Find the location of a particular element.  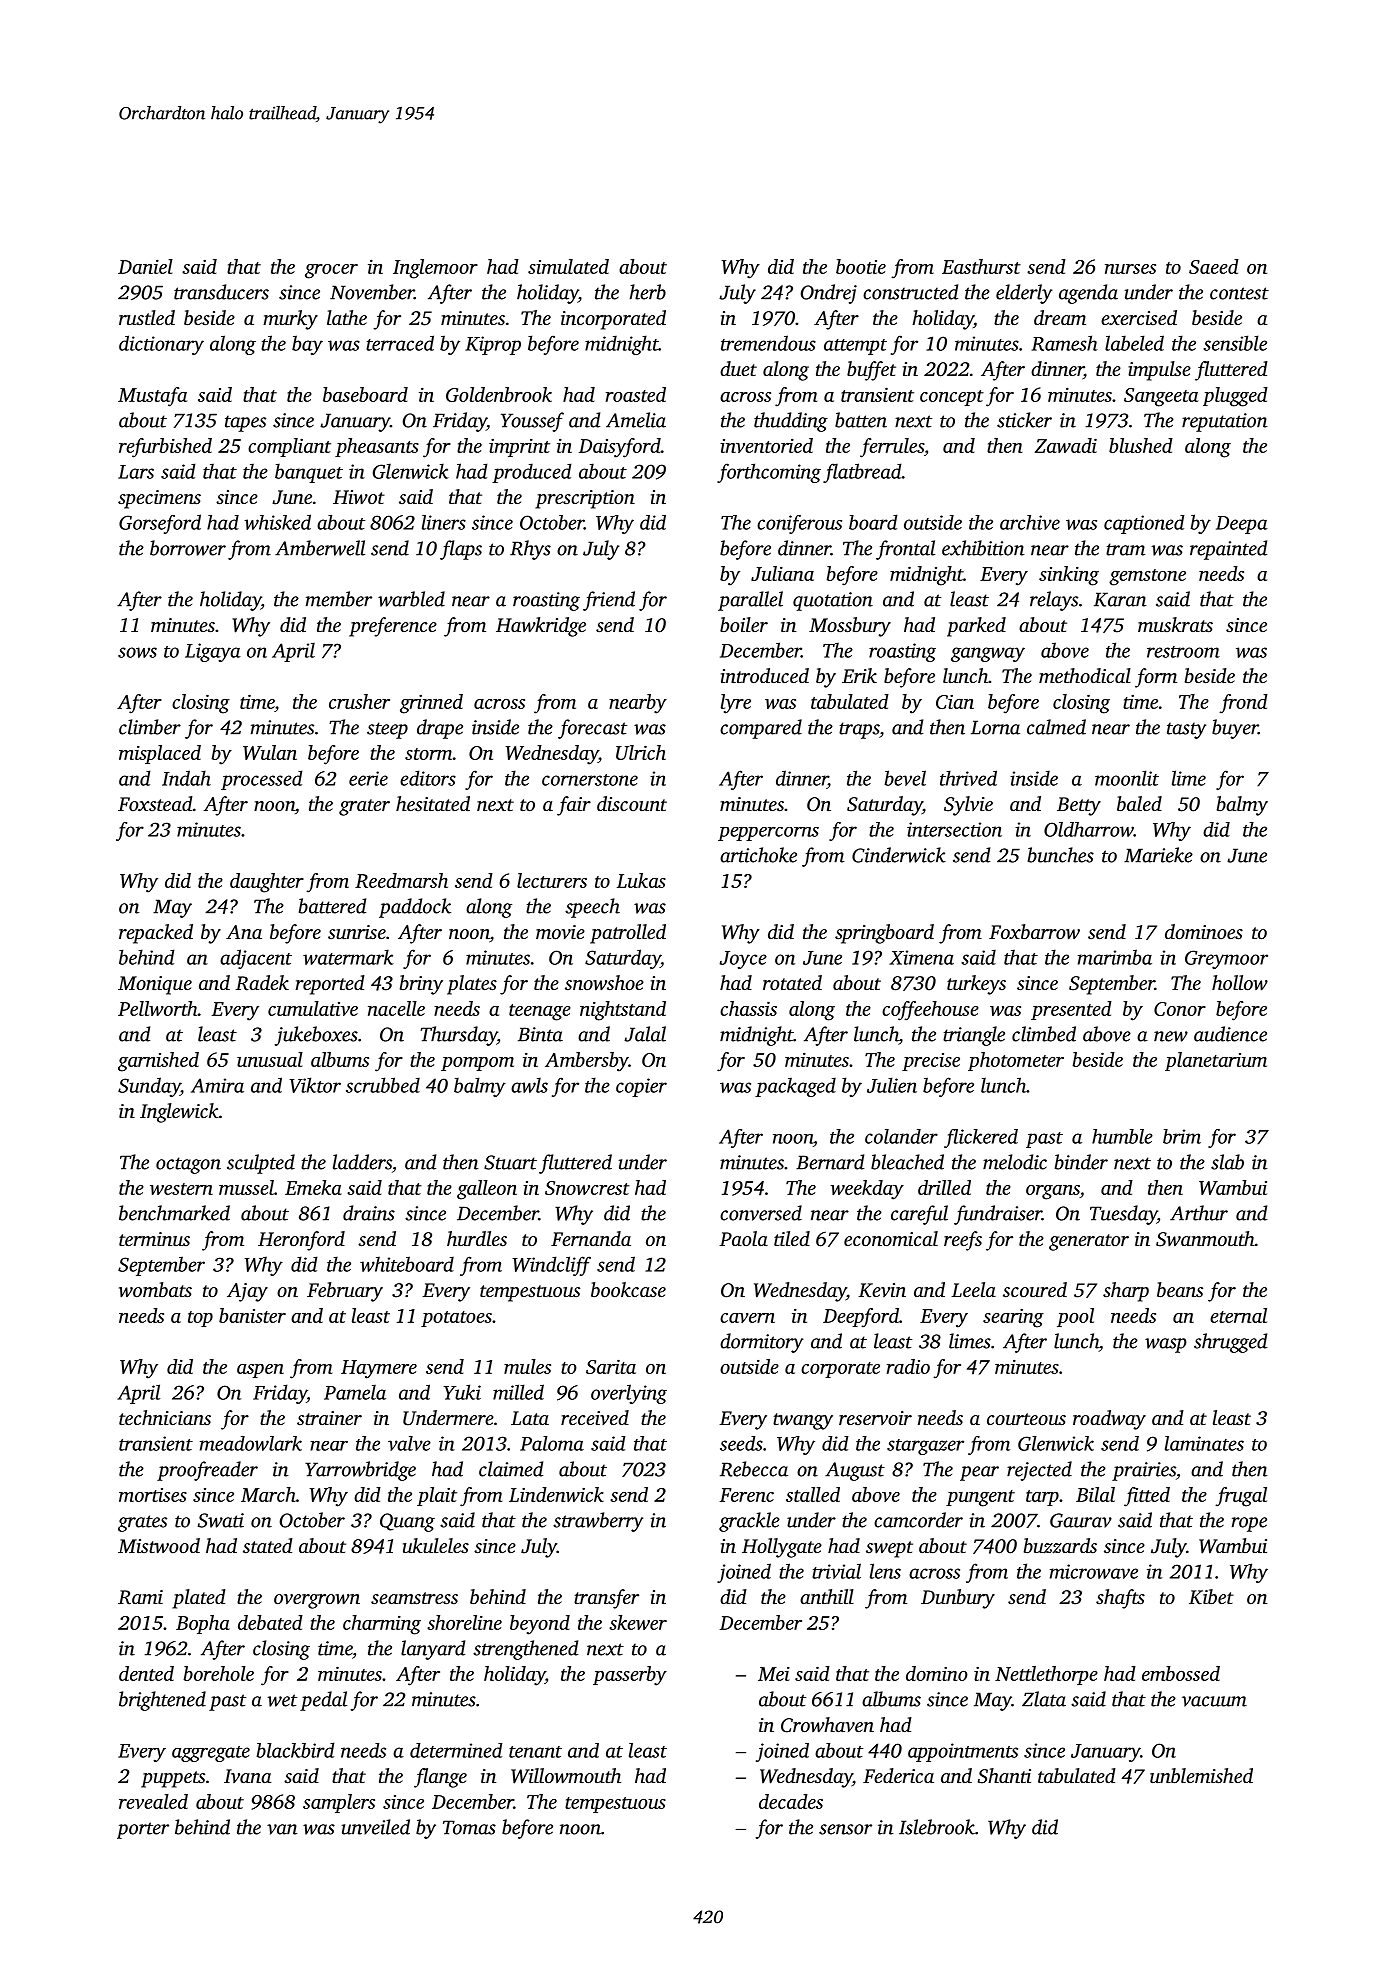

charming is located at coordinates (382, 1625).
